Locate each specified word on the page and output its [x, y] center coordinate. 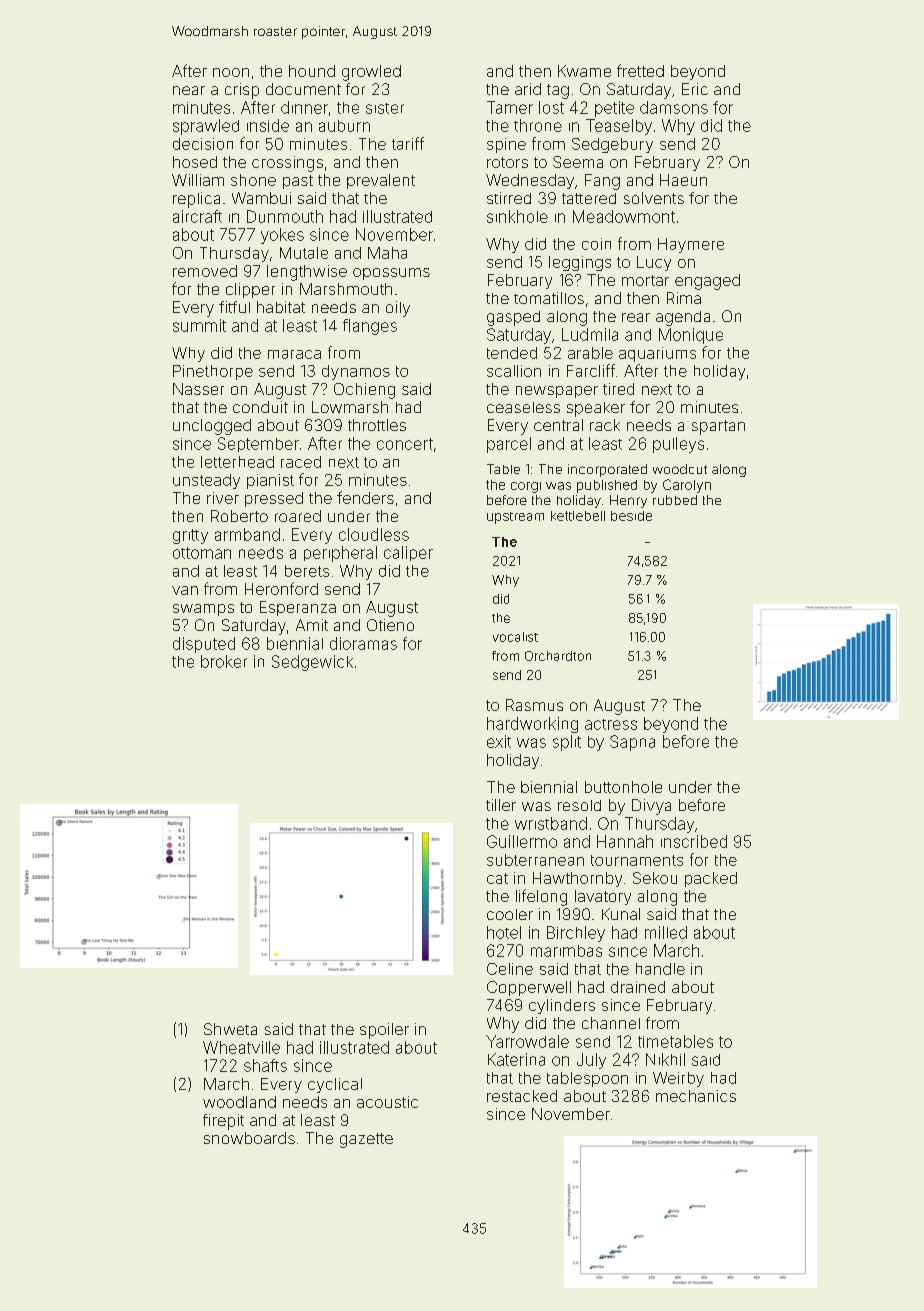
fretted [640, 70]
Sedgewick [312, 663]
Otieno [390, 625]
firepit [223, 1122]
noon [231, 72]
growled [371, 73]
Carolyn [687, 486]
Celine [510, 969]
